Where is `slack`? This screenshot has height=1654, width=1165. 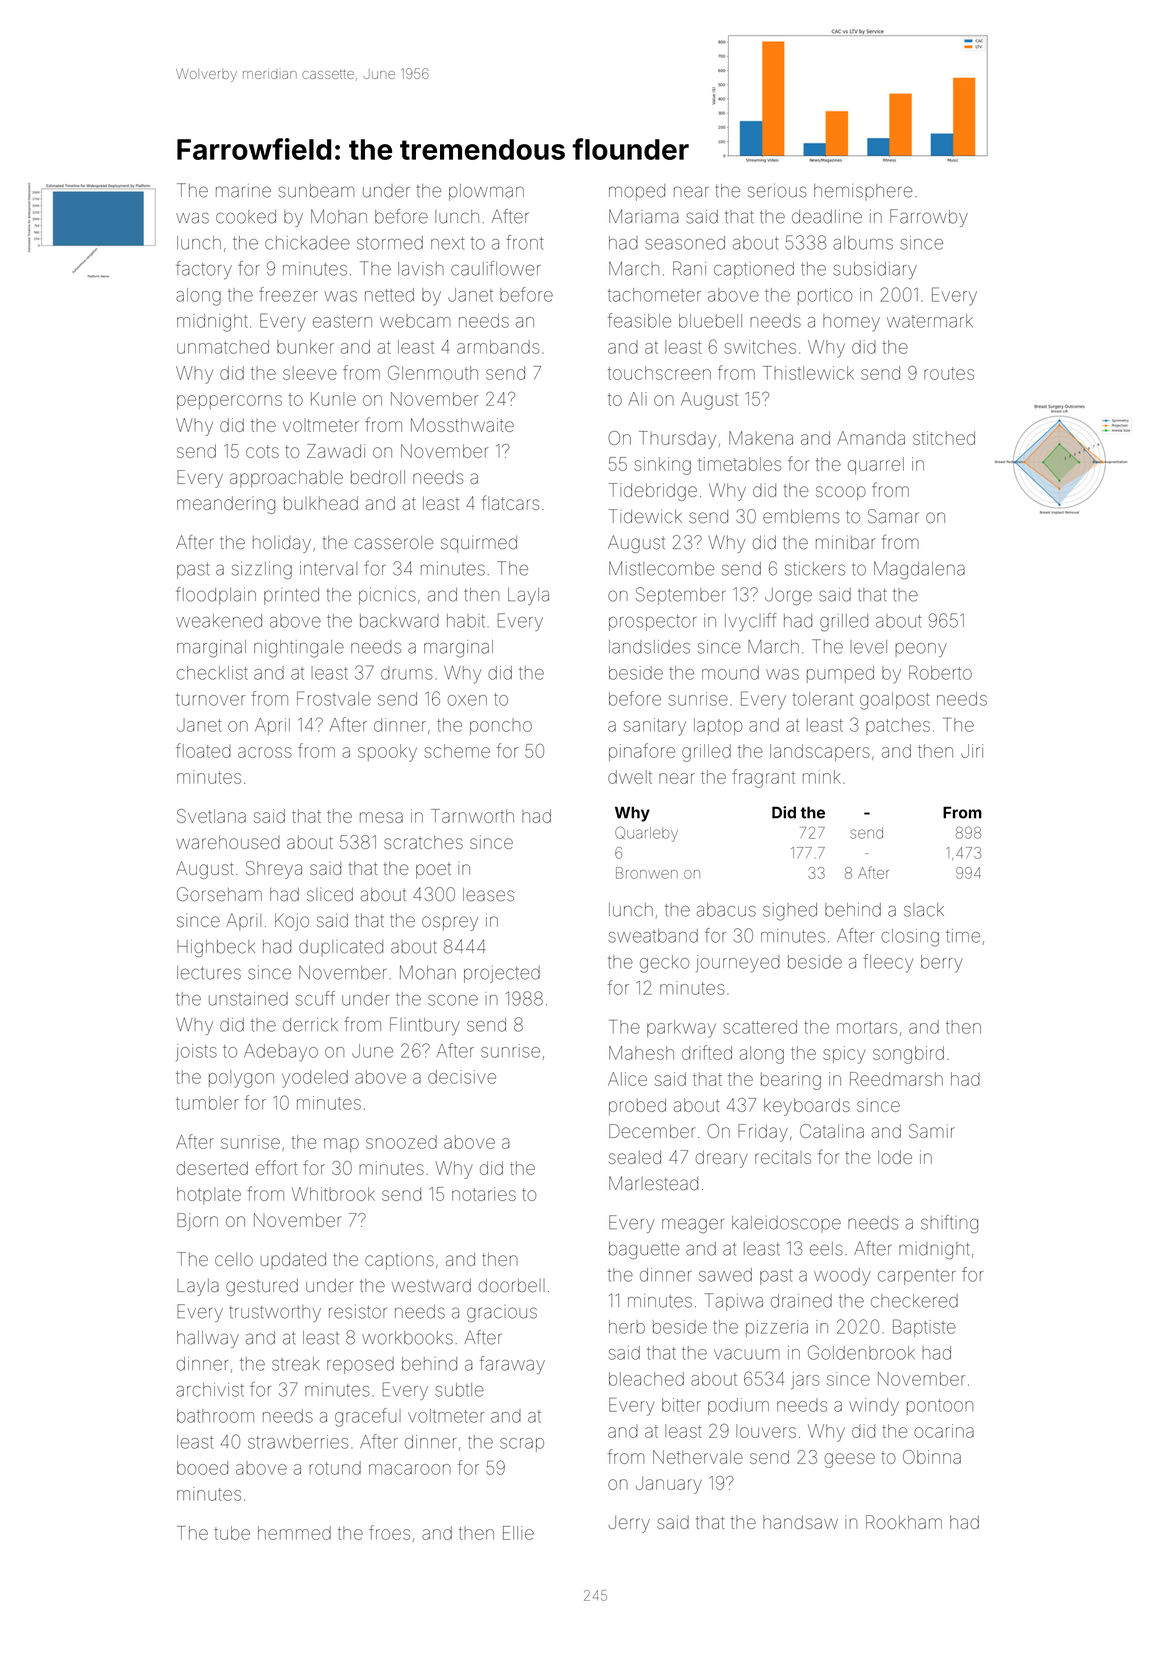
slack is located at coordinates (924, 910).
